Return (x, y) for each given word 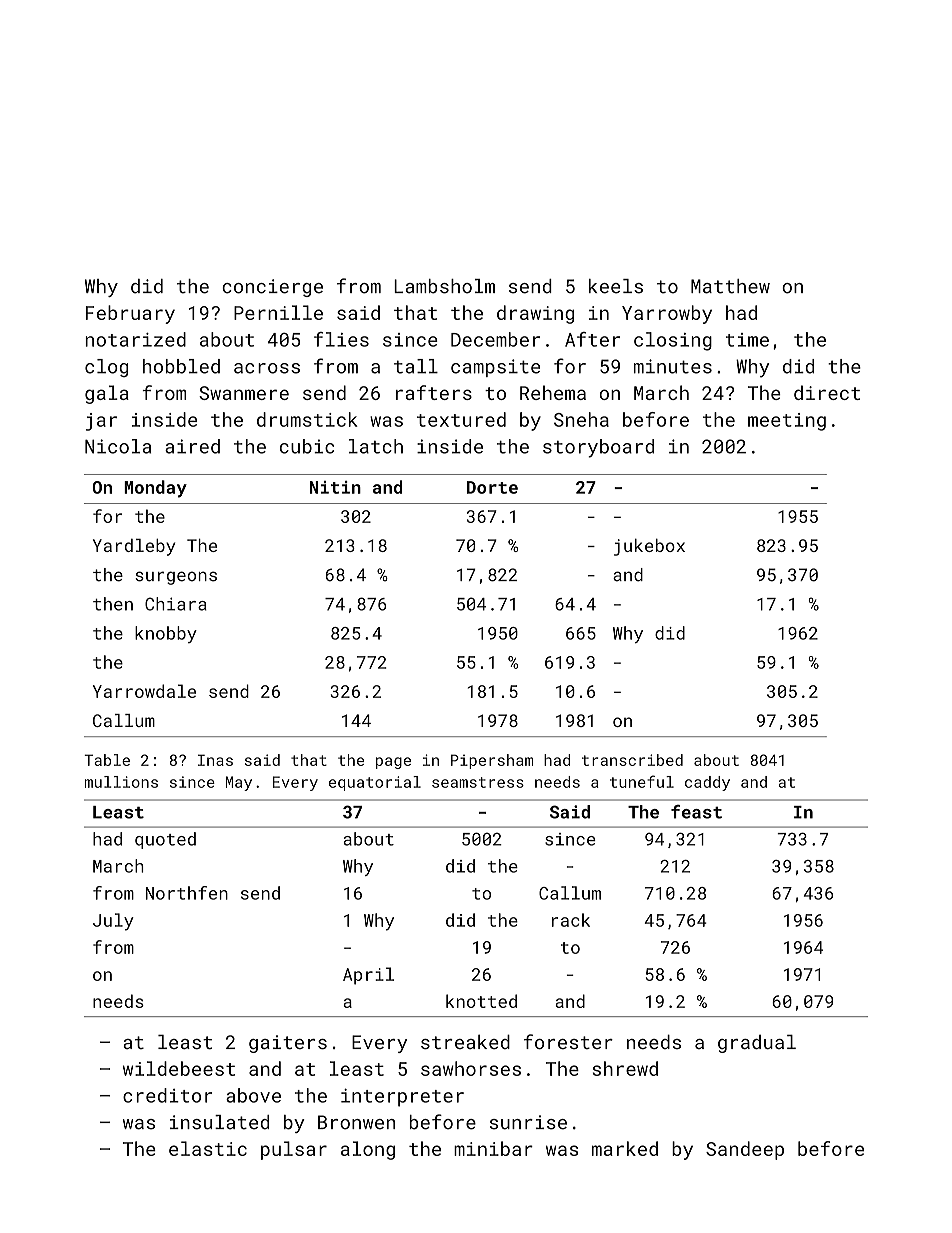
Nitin (335, 487)
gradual (757, 1044)
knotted (481, 1001)
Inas (215, 760)
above (253, 1095)
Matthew (730, 286)
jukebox (649, 547)
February (130, 314)
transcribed (632, 760)
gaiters (288, 1044)
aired (192, 446)
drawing (535, 314)
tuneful (642, 781)
